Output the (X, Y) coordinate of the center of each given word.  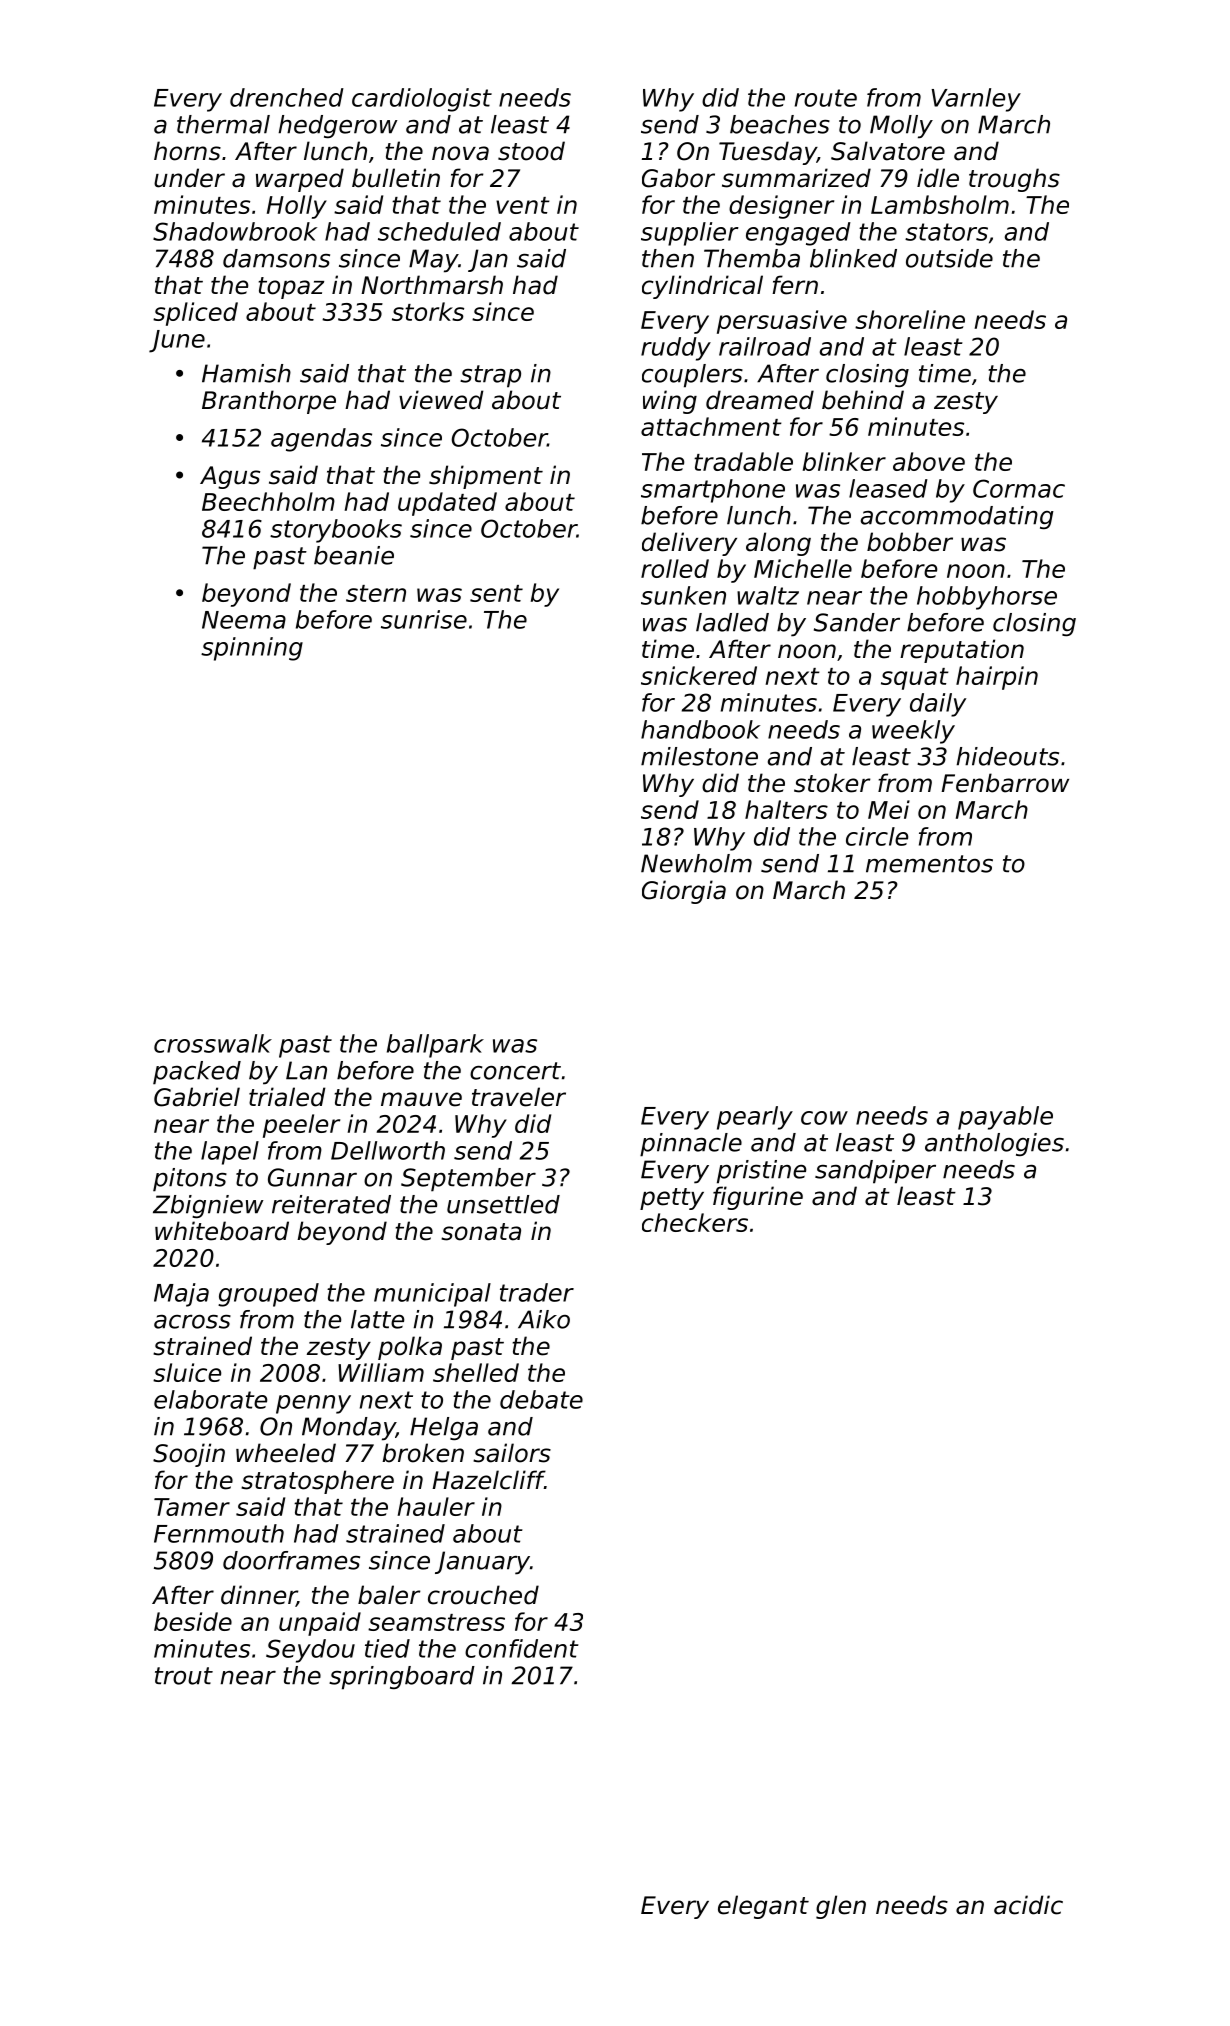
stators (946, 232)
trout (184, 1676)
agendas (321, 440)
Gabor (678, 178)
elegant (763, 1907)
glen (841, 1907)
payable (1005, 1118)
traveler (519, 1097)
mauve (421, 1099)
